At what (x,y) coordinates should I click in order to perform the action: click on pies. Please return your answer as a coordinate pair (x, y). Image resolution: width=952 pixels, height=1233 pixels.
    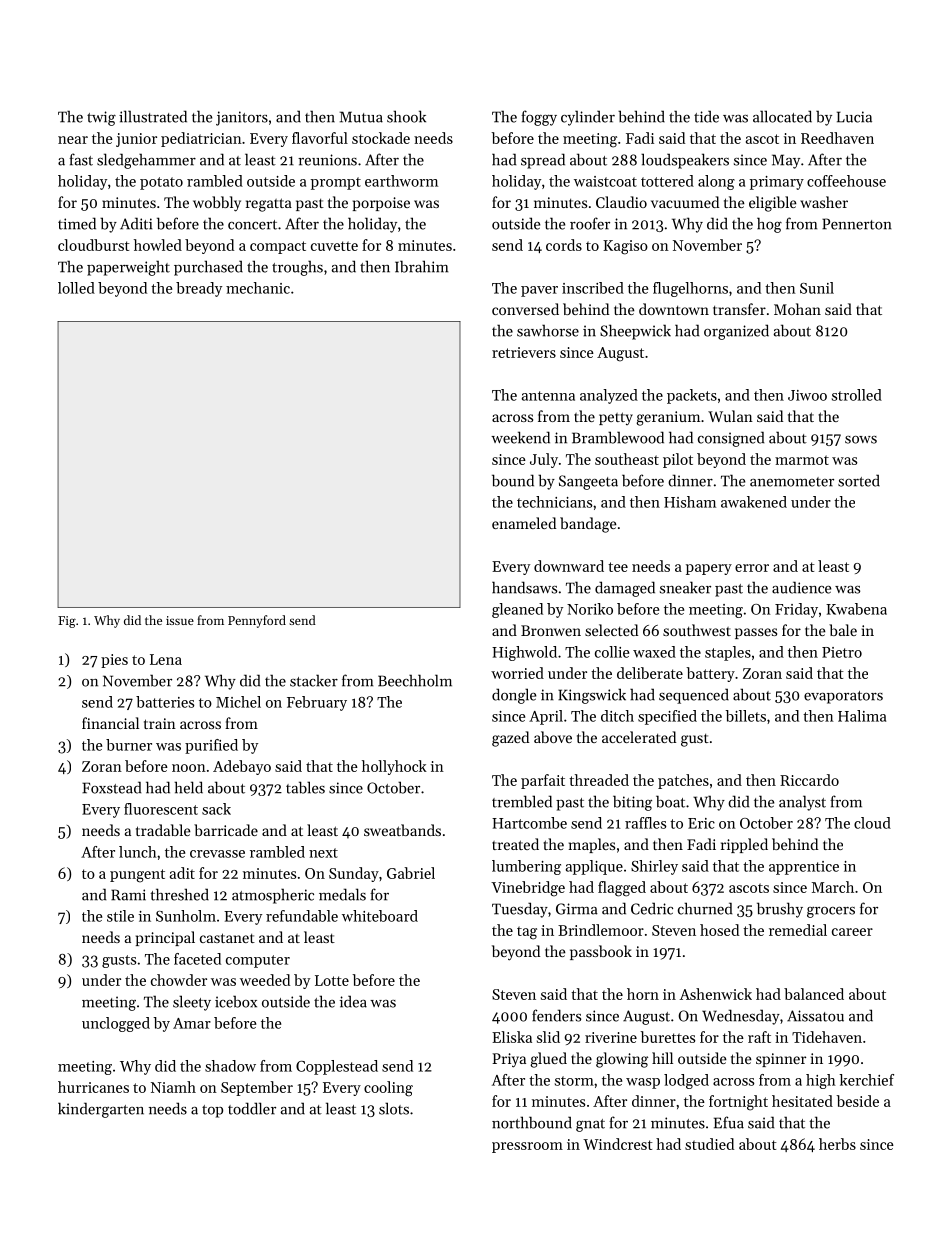
    Looking at the image, I should click on (114, 661).
